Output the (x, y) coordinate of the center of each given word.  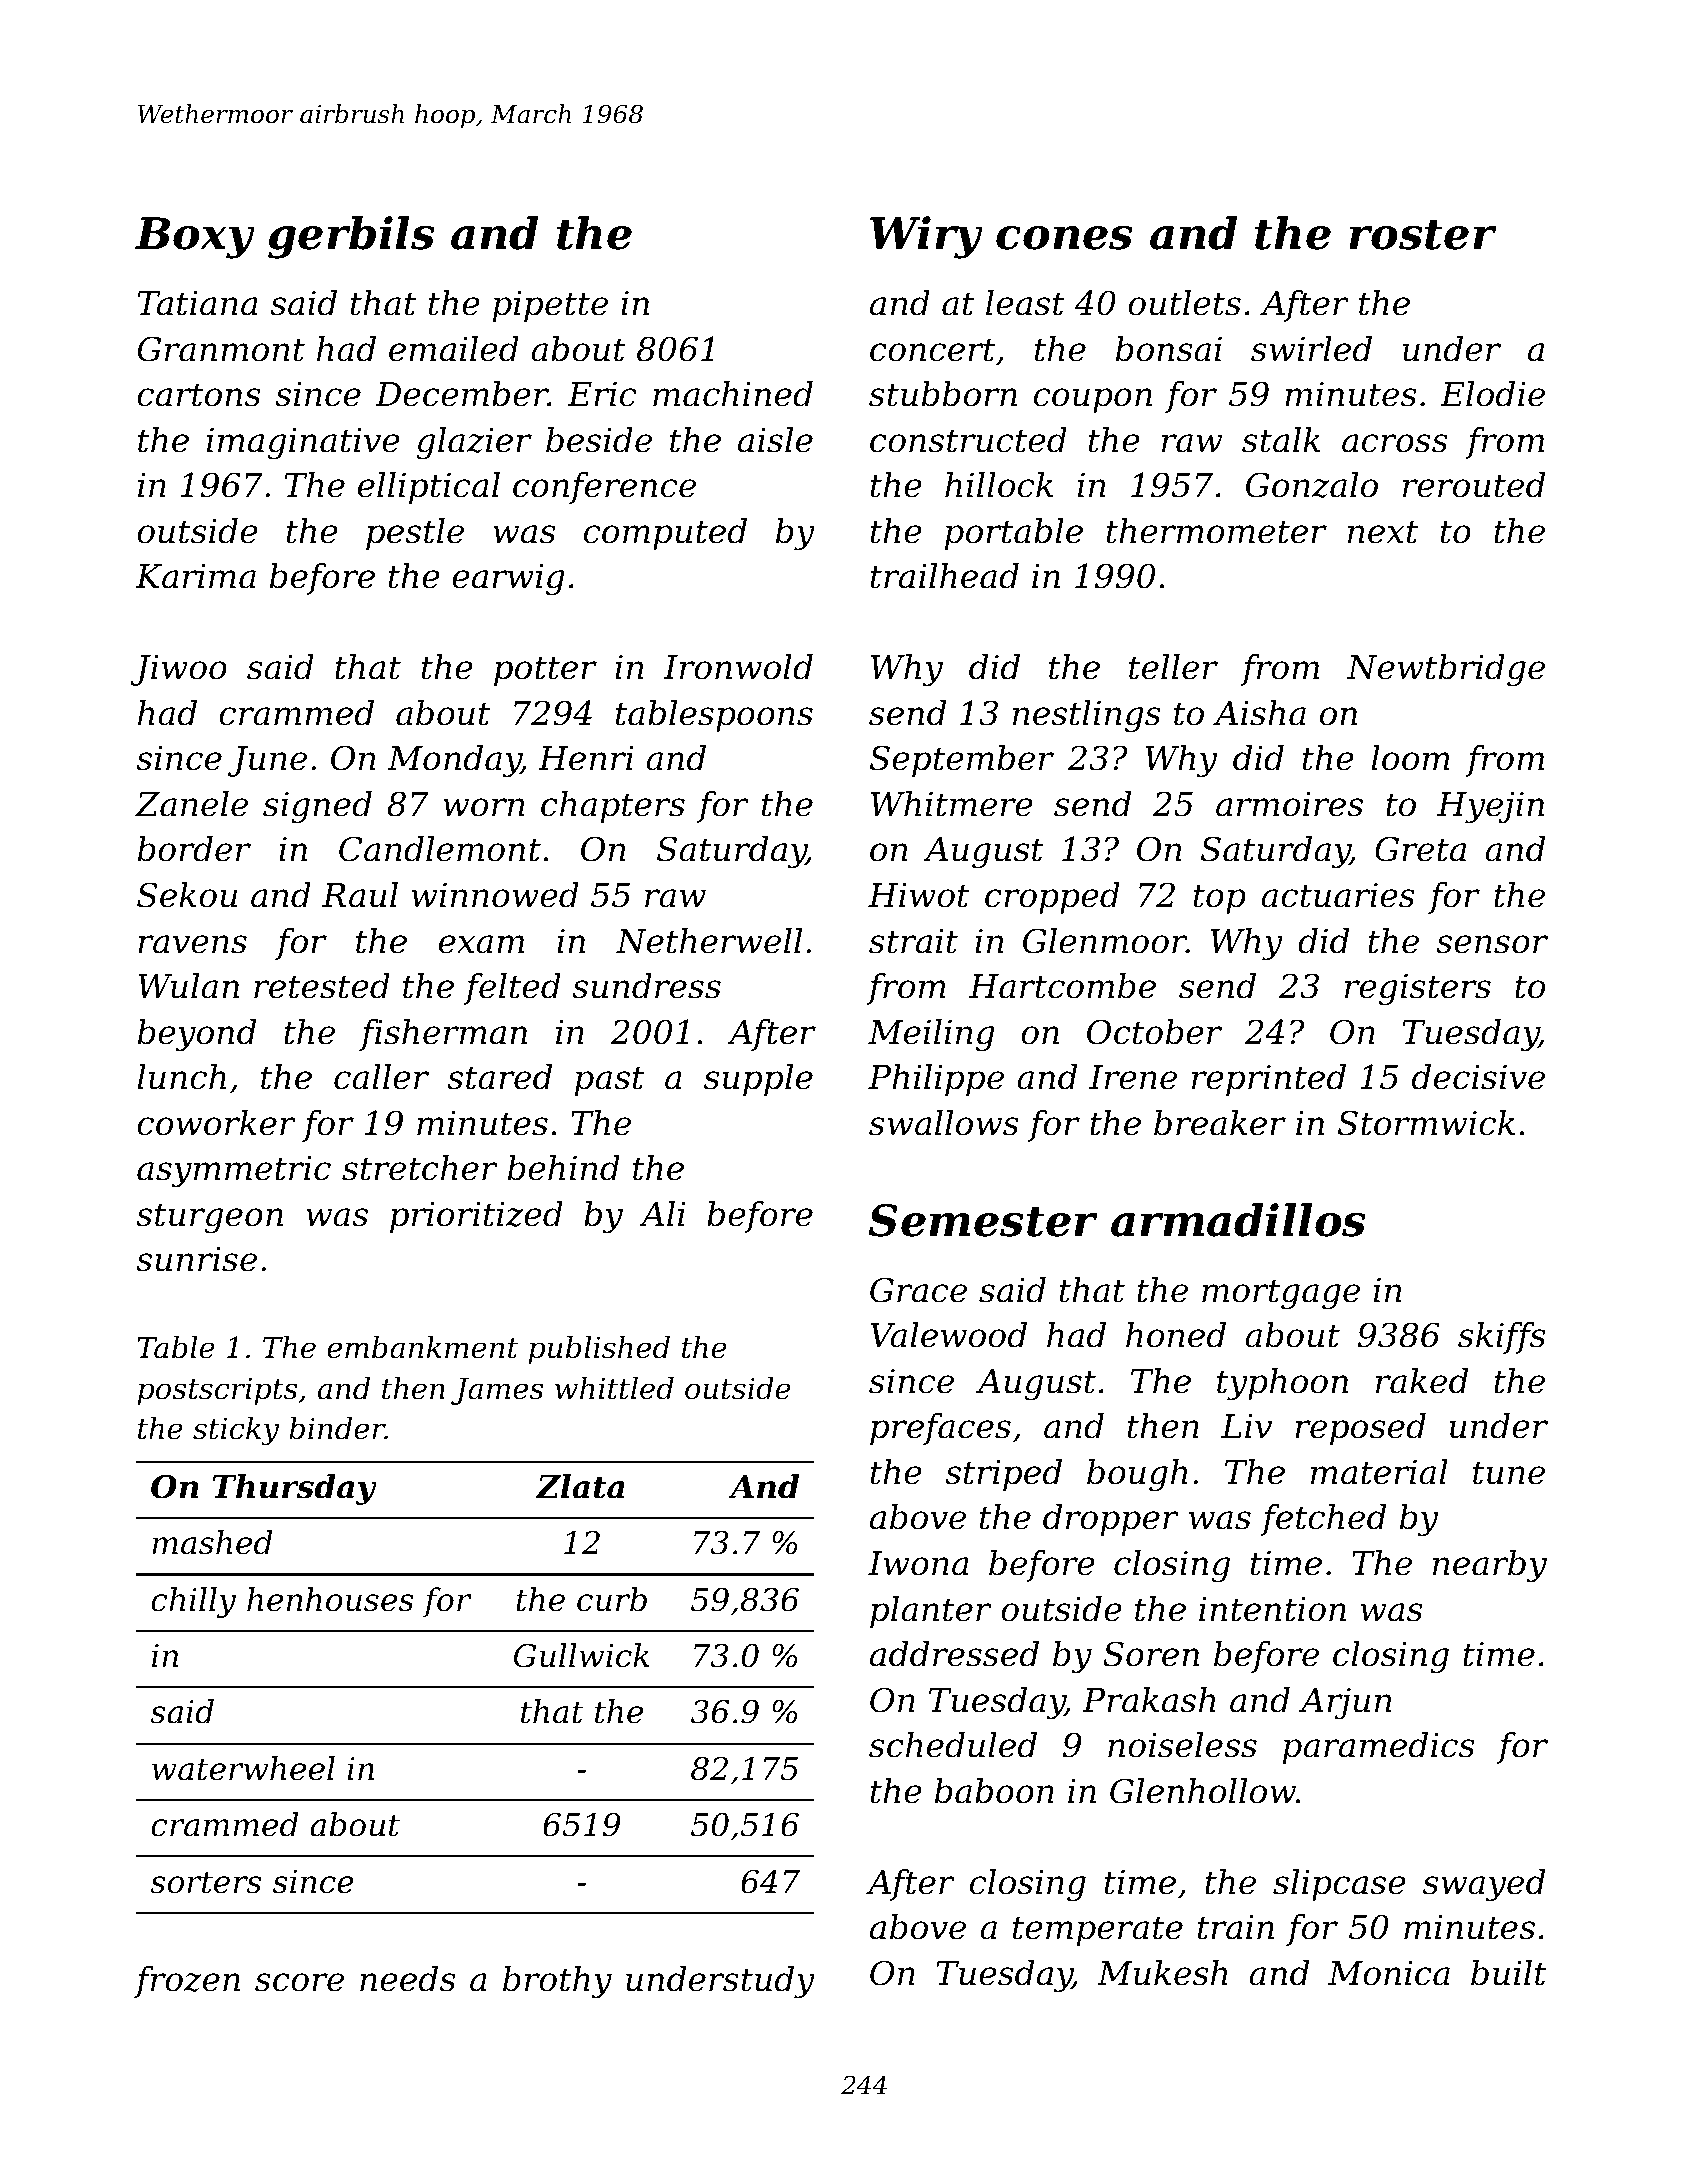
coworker (216, 1123)
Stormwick (1426, 1123)
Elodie (1492, 394)
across (1395, 443)
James (497, 1391)
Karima (196, 576)
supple (758, 1080)
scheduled (953, 1745)
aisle (775, 440)
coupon (1093, 400)
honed (1176, 1335)
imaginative (303, 444)
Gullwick (581, 1655)
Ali (662, 1213)
